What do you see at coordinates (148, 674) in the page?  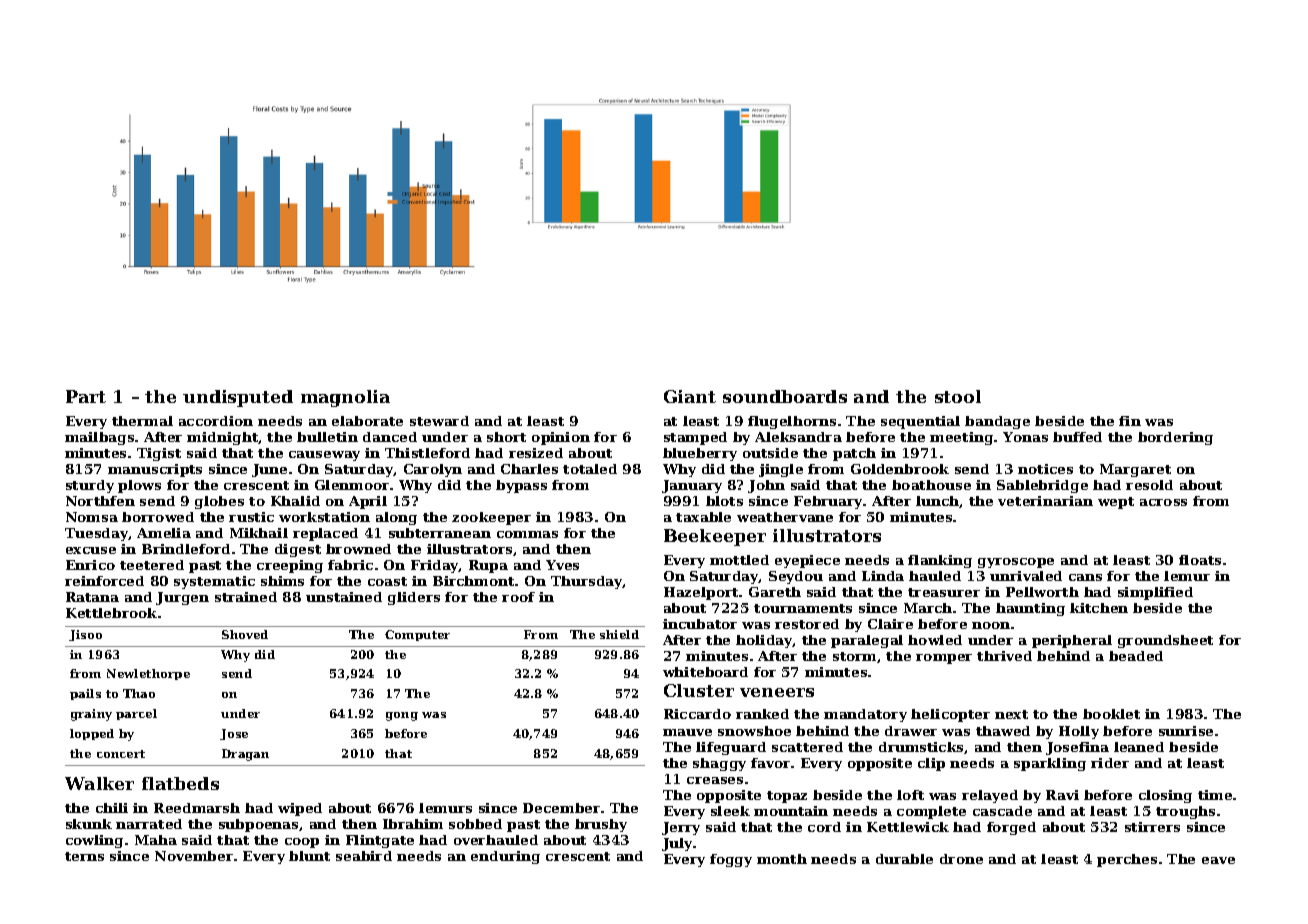 I see `Newlethorpe` at bounding box center [148, 674].
